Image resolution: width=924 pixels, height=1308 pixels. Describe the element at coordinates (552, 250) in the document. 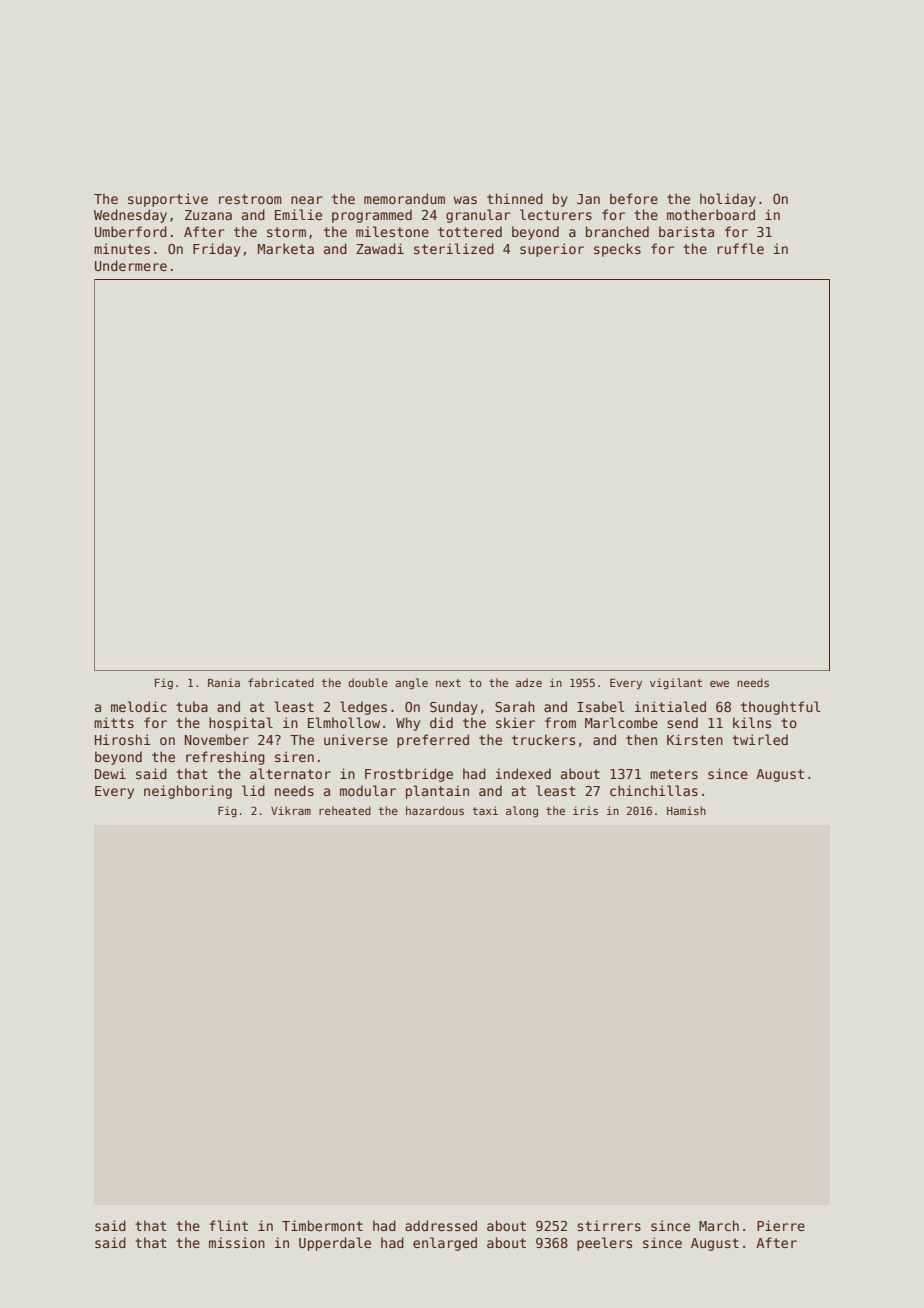

I see `superior` at that location.
